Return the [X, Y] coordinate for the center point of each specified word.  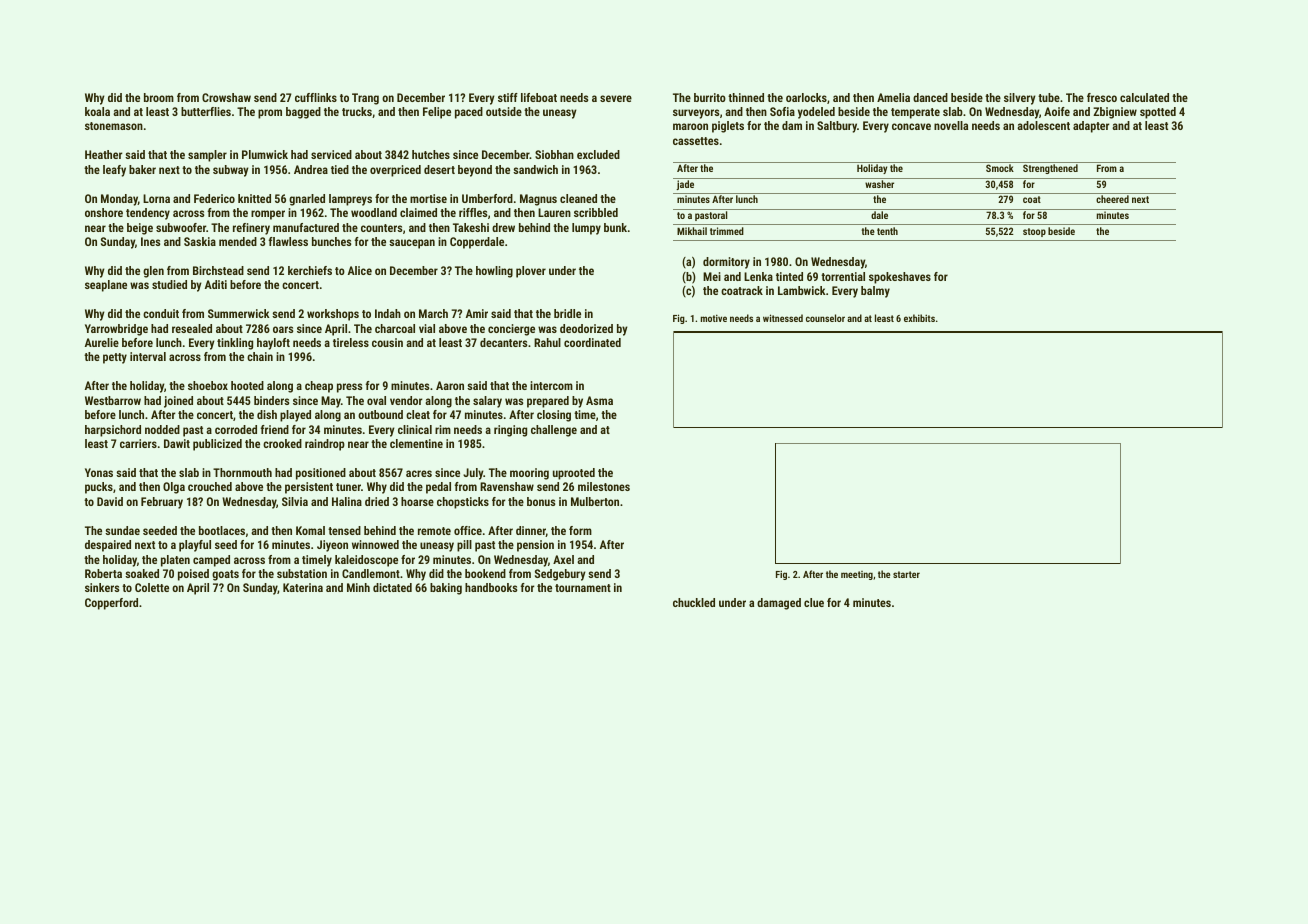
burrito [710, 97]
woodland [374, 212]
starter [906, 574]
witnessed [783, 318]
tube [1049, 97]
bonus [541, 501]
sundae [122, 530]
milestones [604, 486]
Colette [152, 587]
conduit [161, 313]
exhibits [919, 318]
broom [159, 97]
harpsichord [113, 431]
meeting [857, 575]
